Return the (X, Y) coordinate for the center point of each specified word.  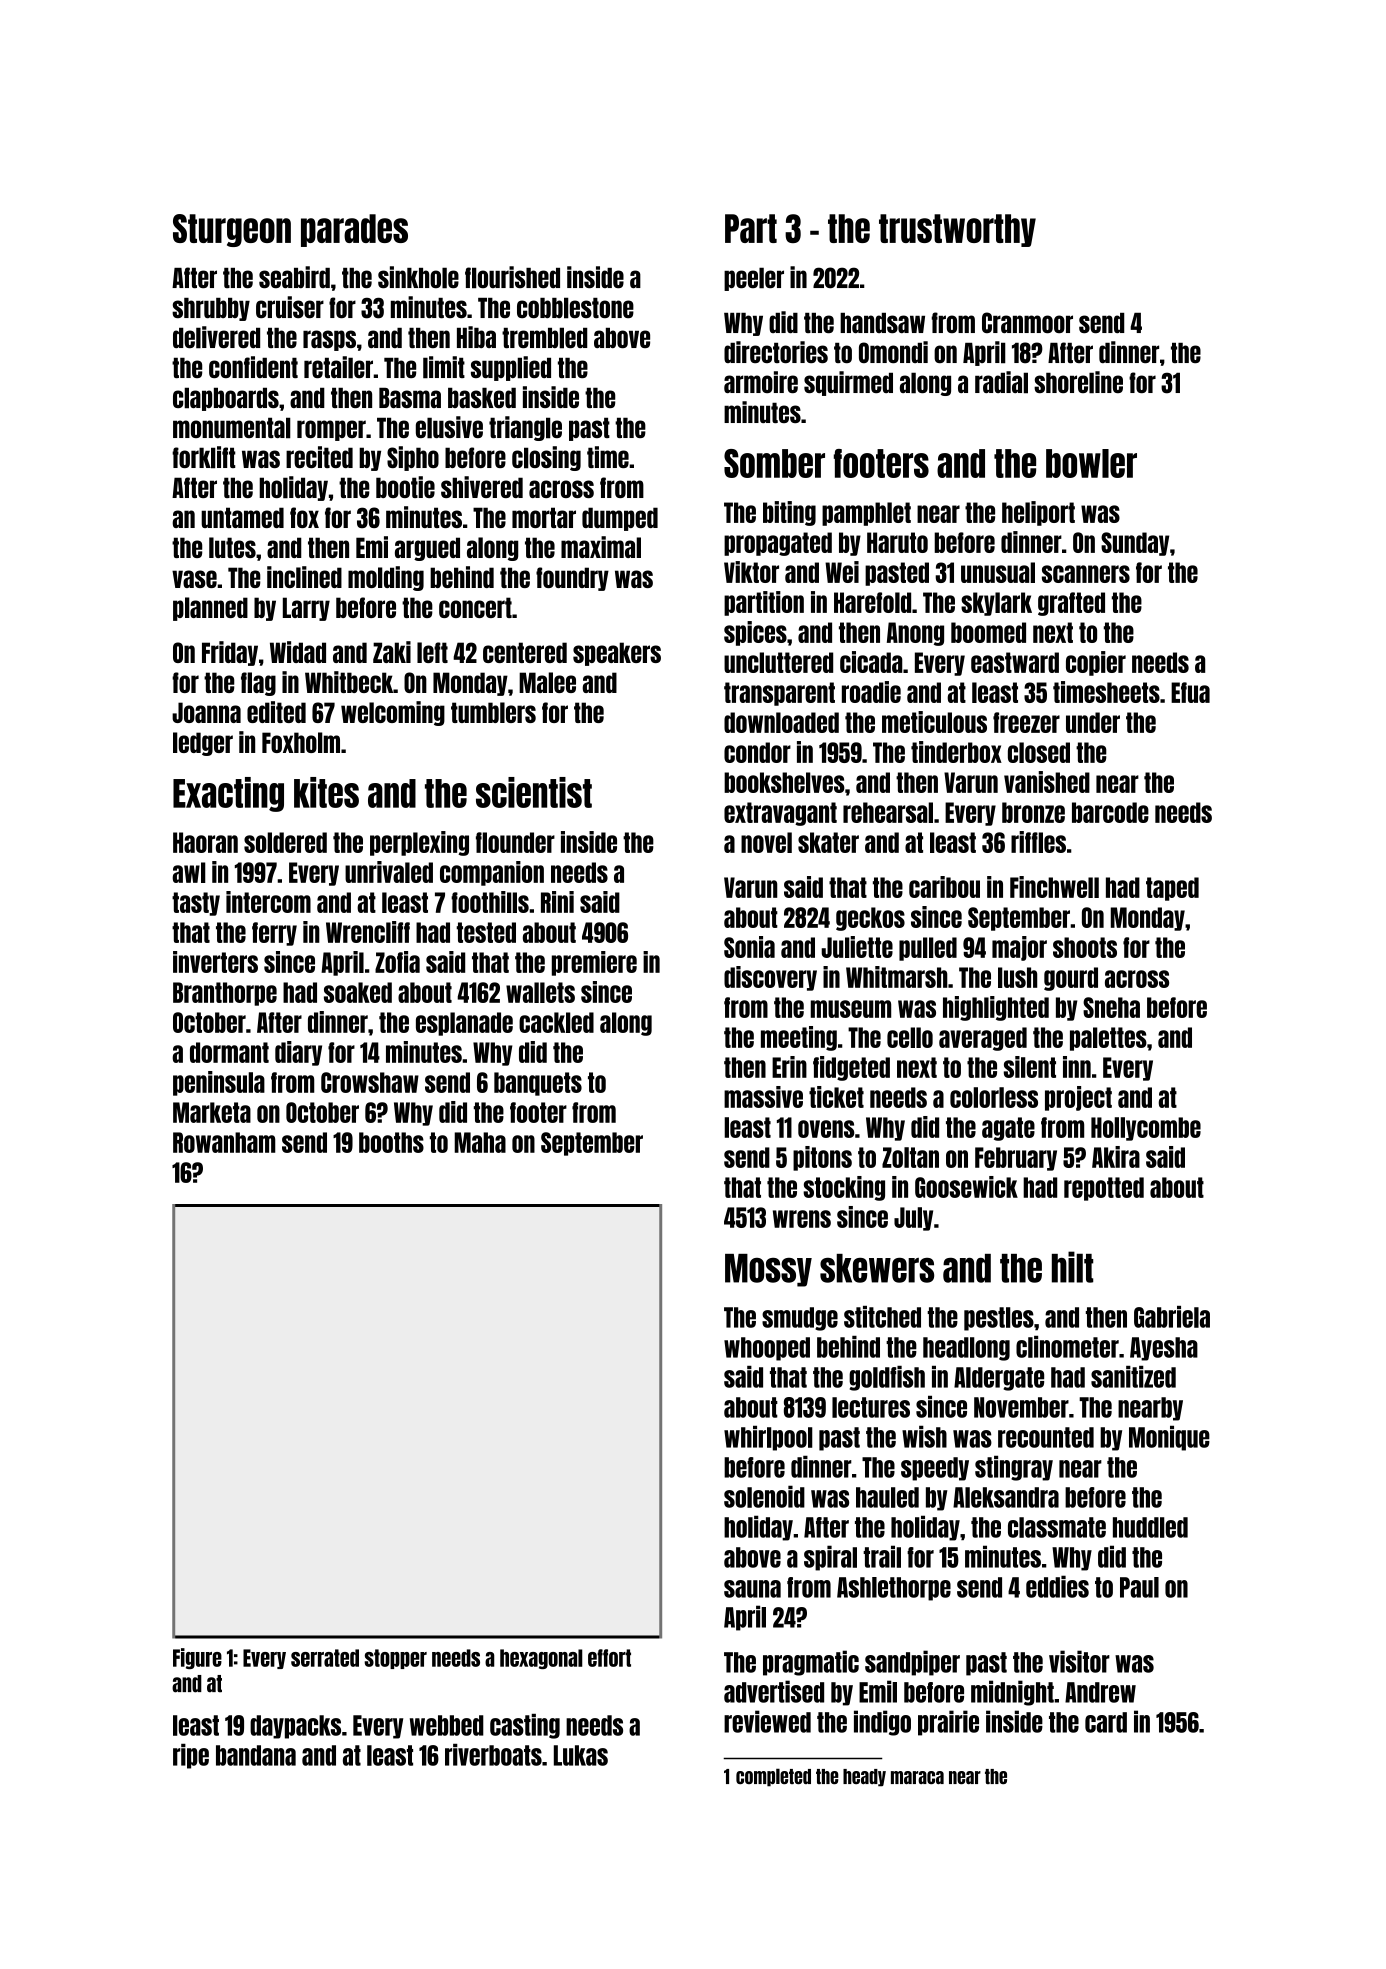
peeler (754, 279)
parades (354, 230)
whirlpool (768, 1438)
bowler (1091, 463)
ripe (191, 1756)
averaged (983, 1039)
